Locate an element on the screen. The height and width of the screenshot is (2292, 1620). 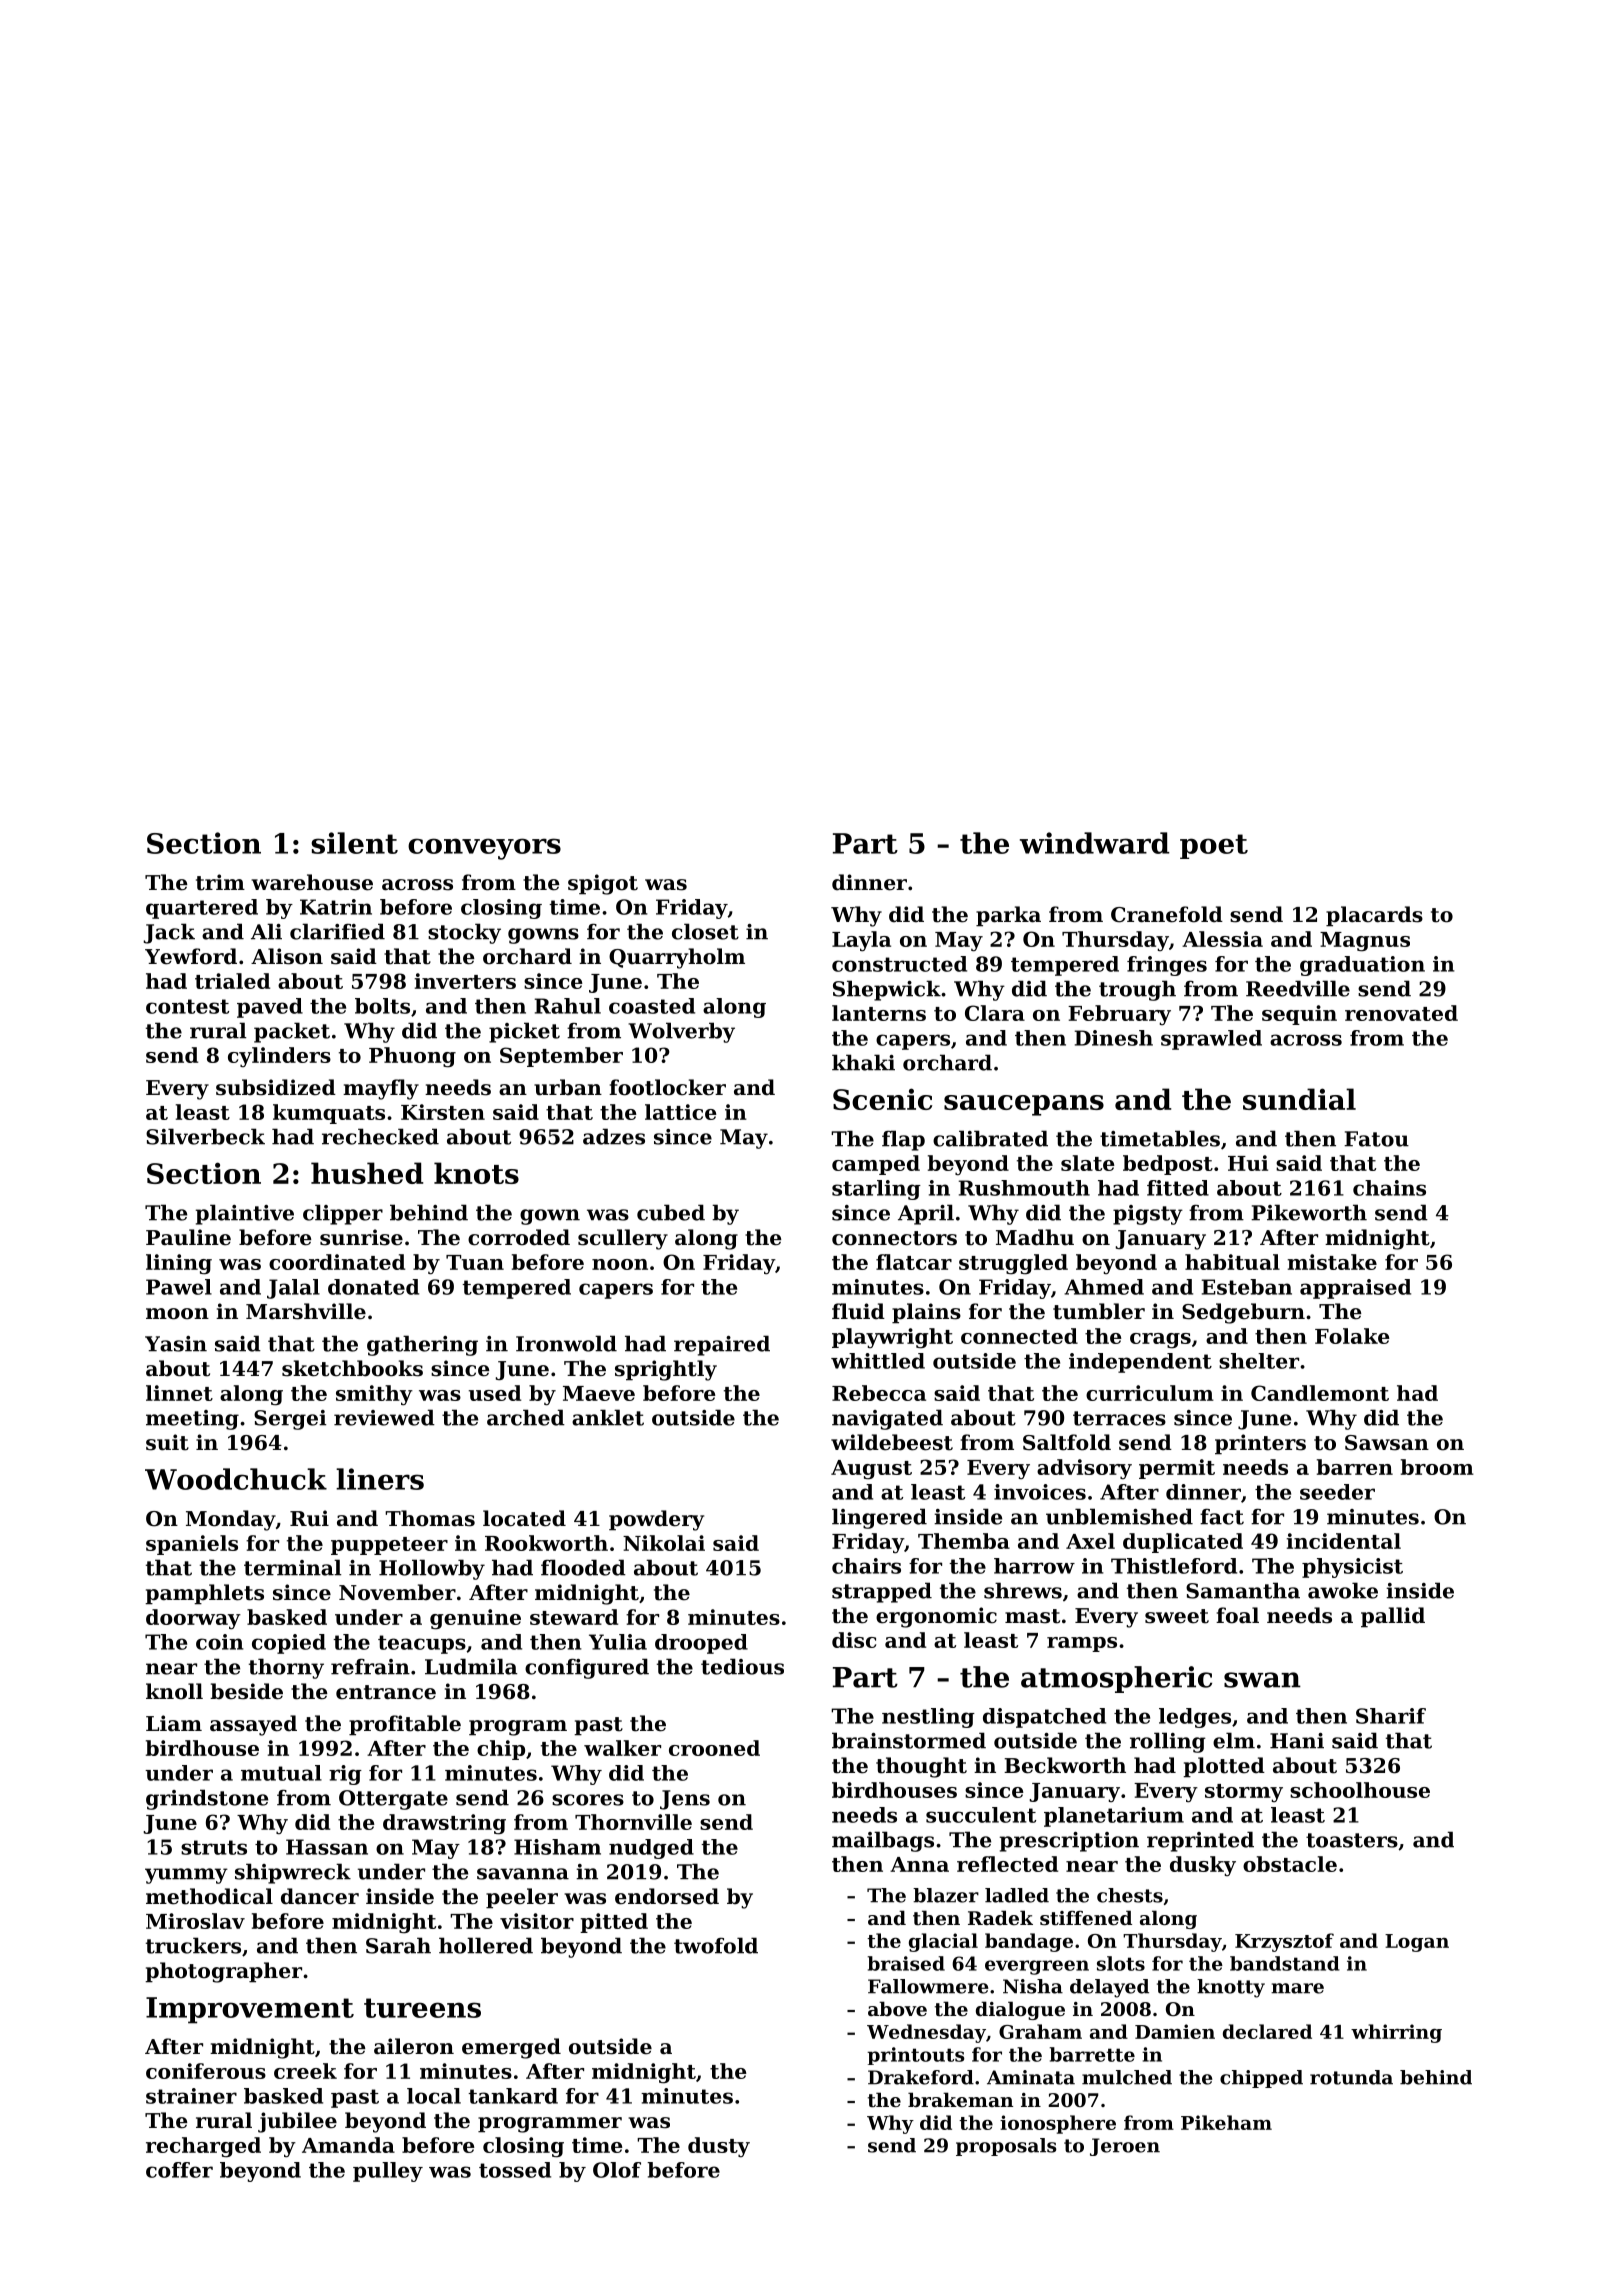
warehouse is located at coordinates (312, 882).
